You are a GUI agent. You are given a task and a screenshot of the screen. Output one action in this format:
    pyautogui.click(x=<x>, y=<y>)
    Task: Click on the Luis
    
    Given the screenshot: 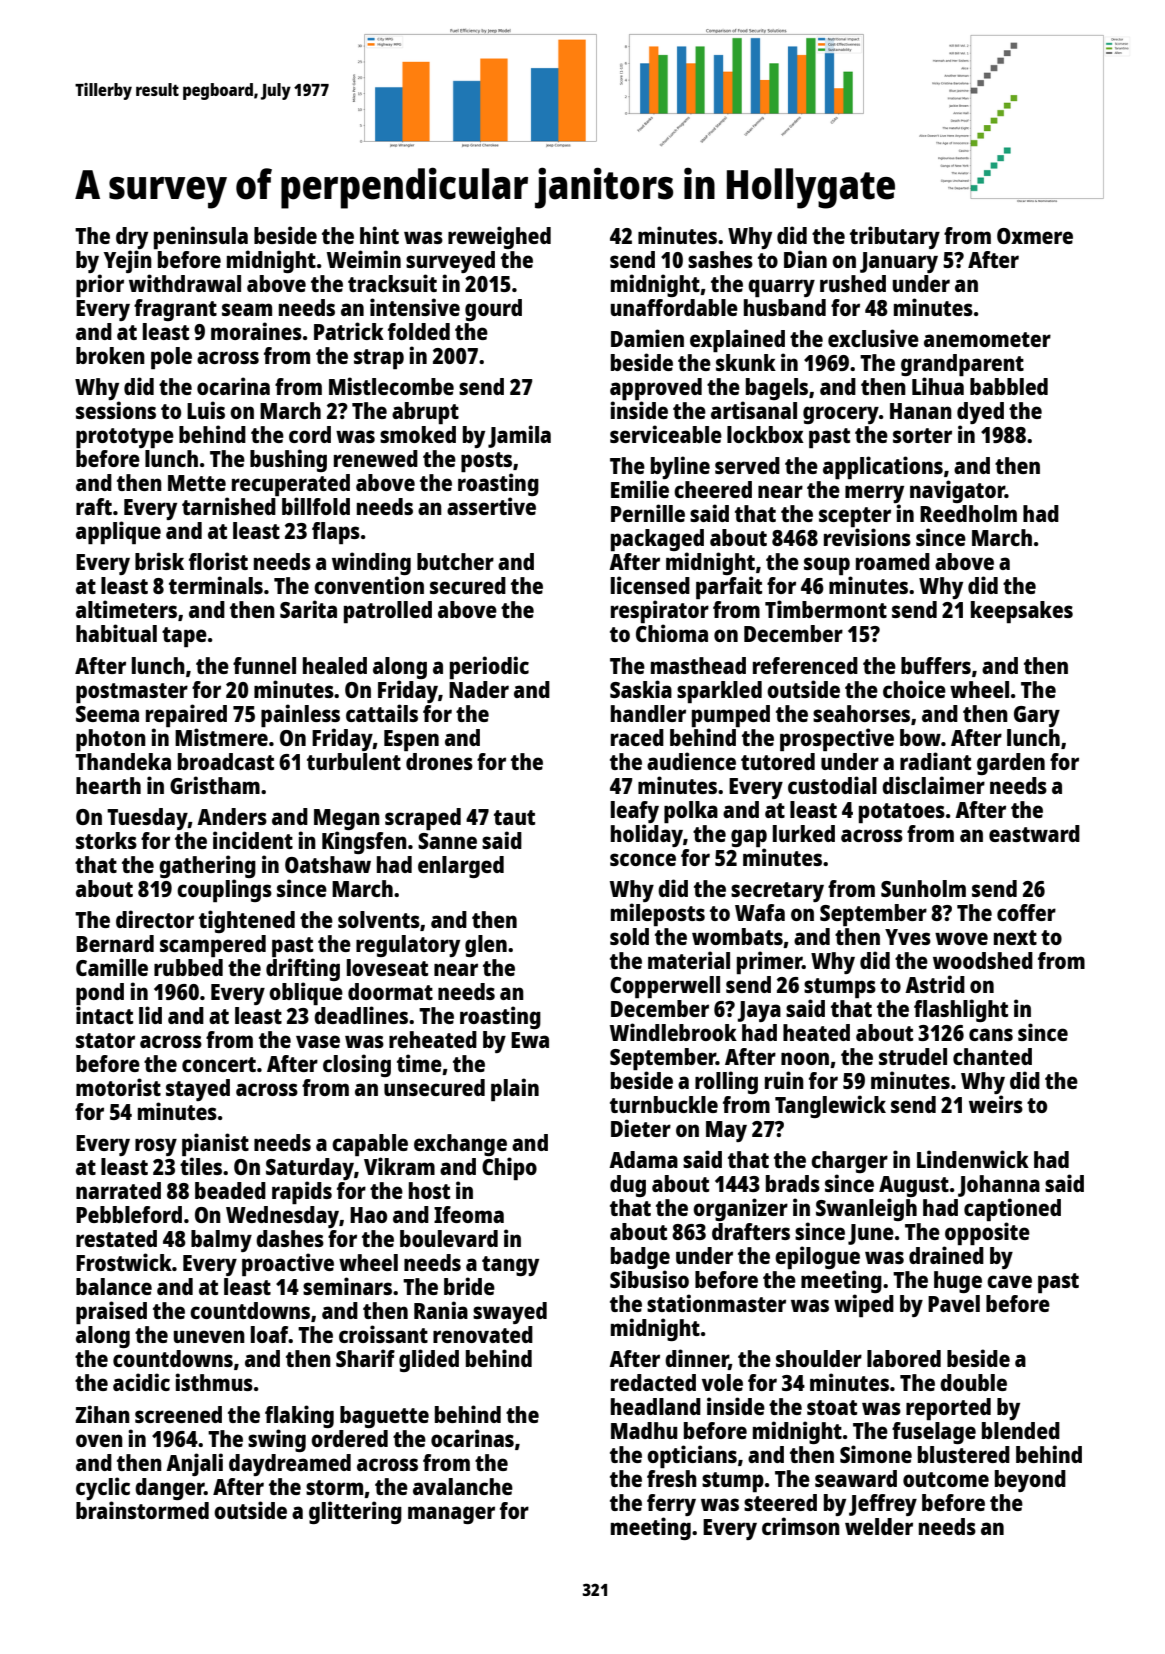 What is the action you would take?
    pyautogui.click(x=206, y=410)
